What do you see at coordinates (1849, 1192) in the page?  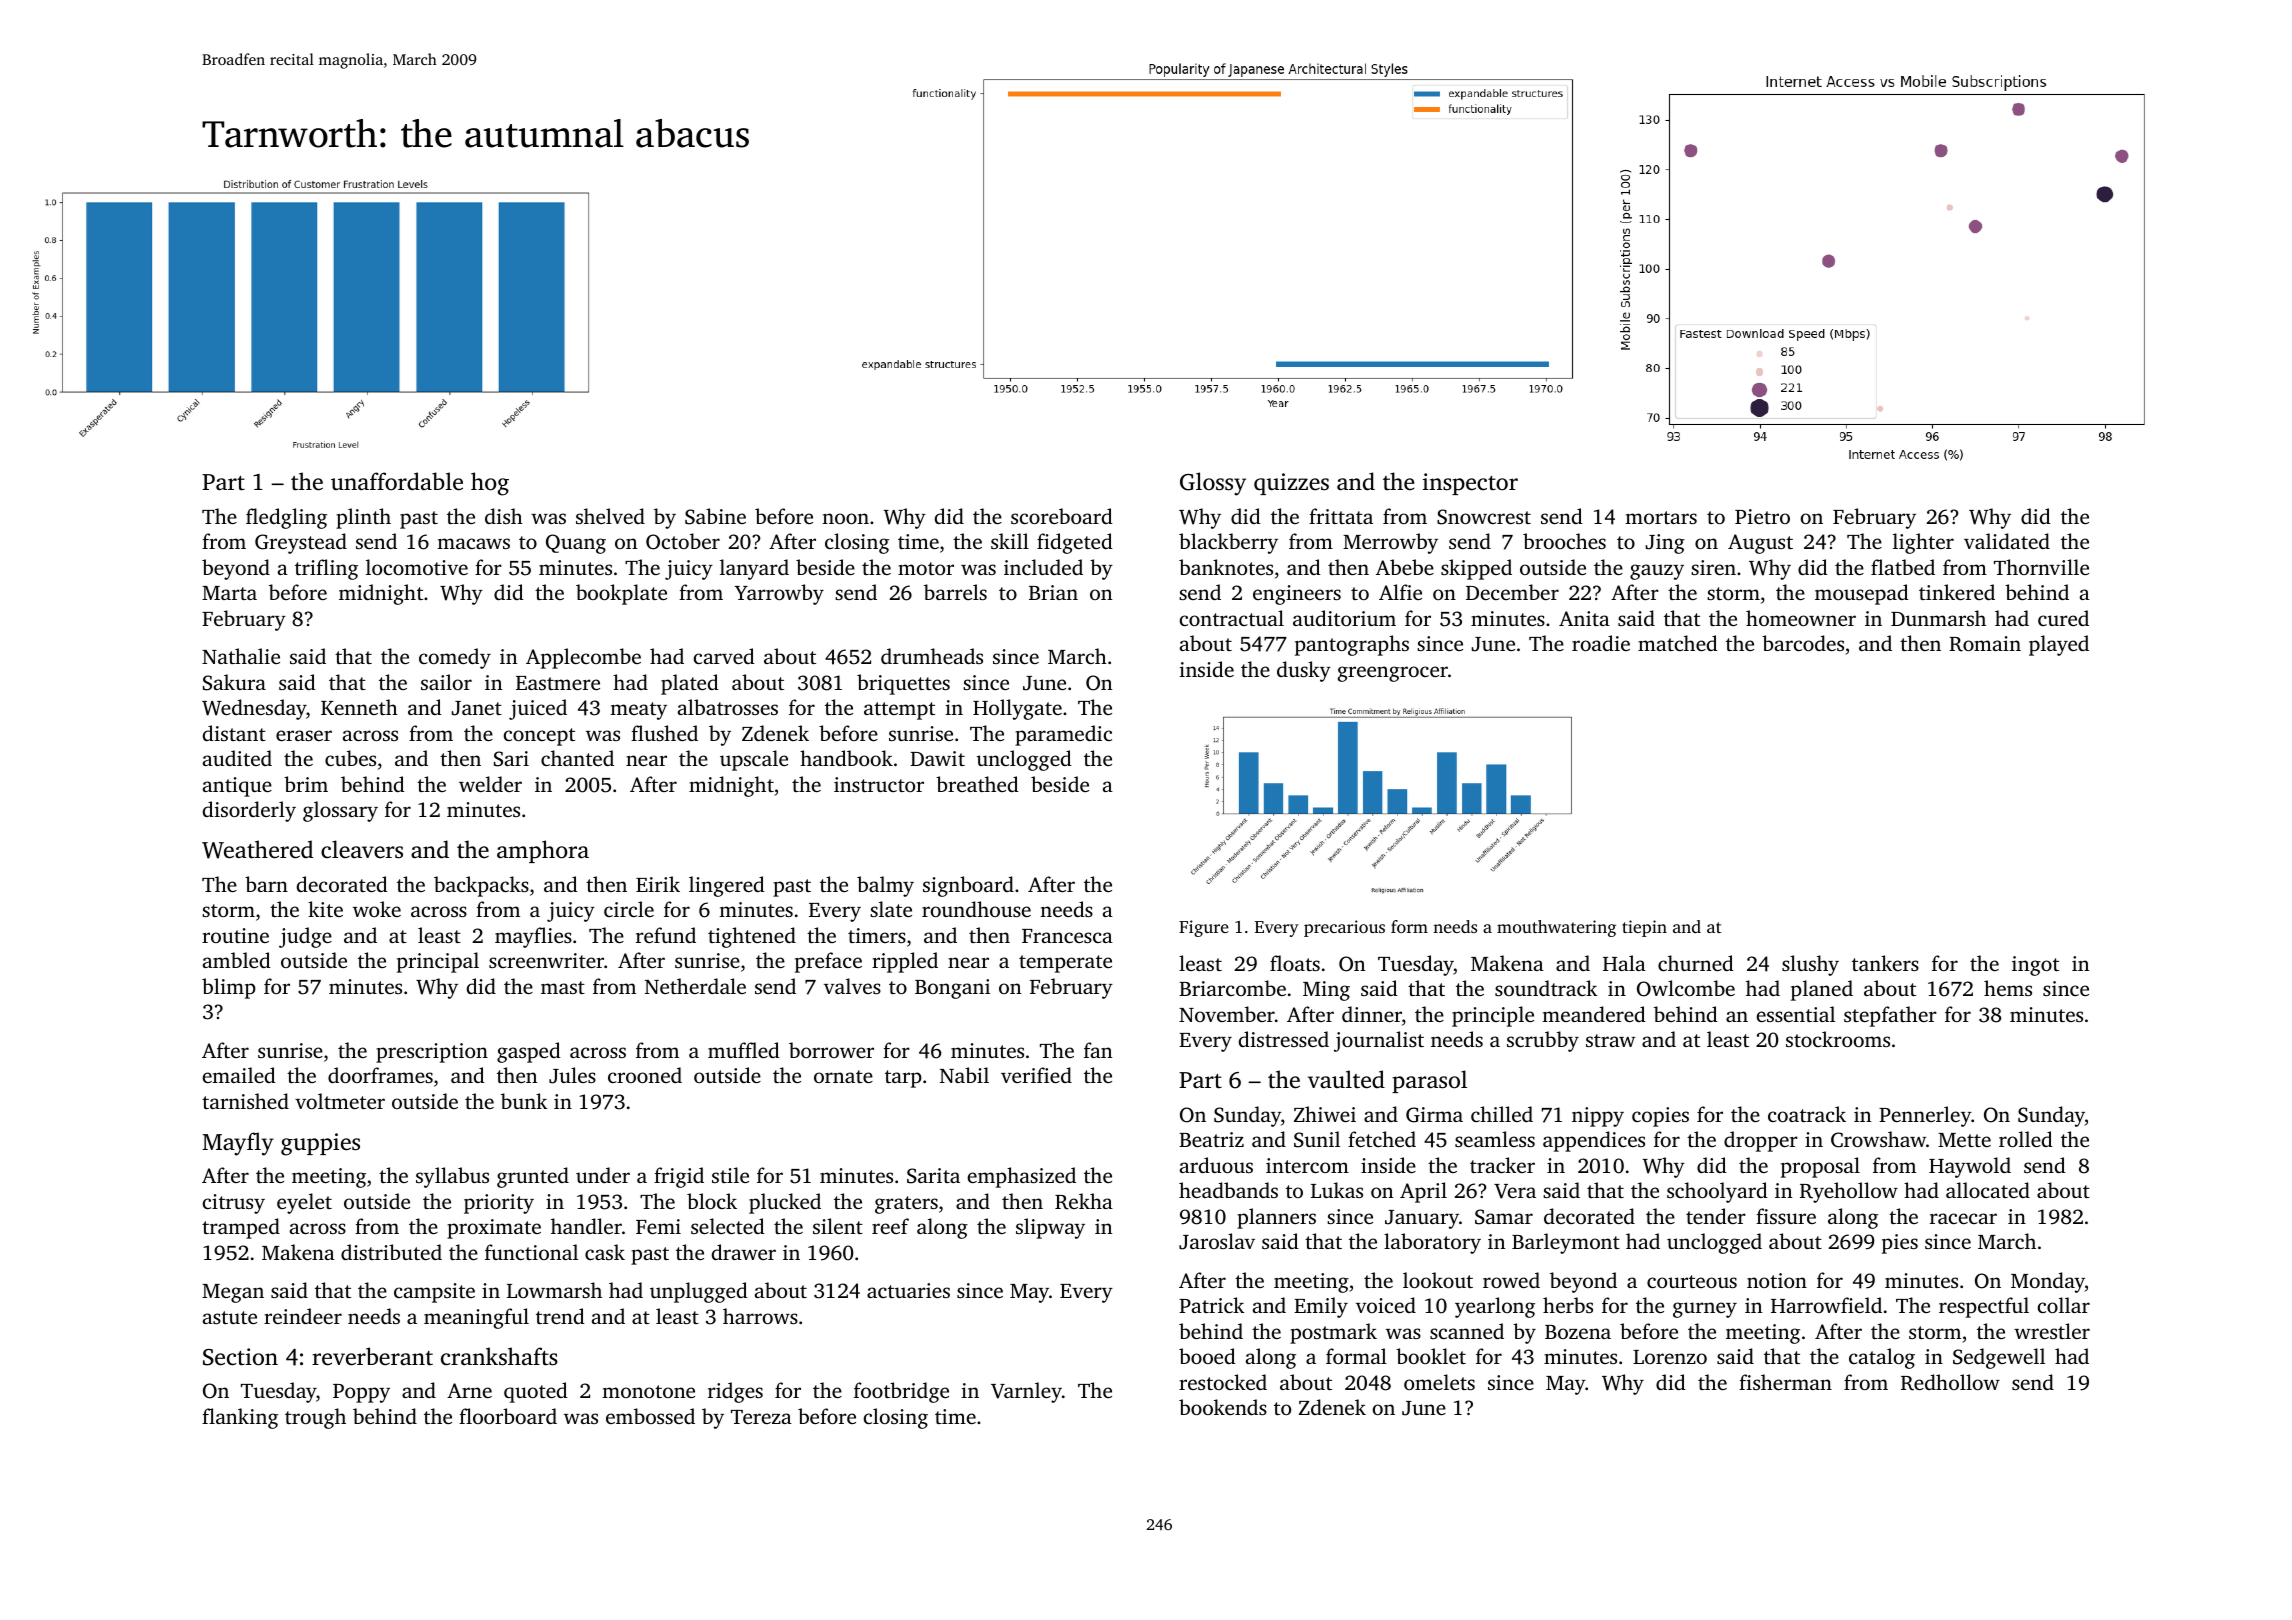 I see `Ryehollow` at bounding box center [1849, 1192].
